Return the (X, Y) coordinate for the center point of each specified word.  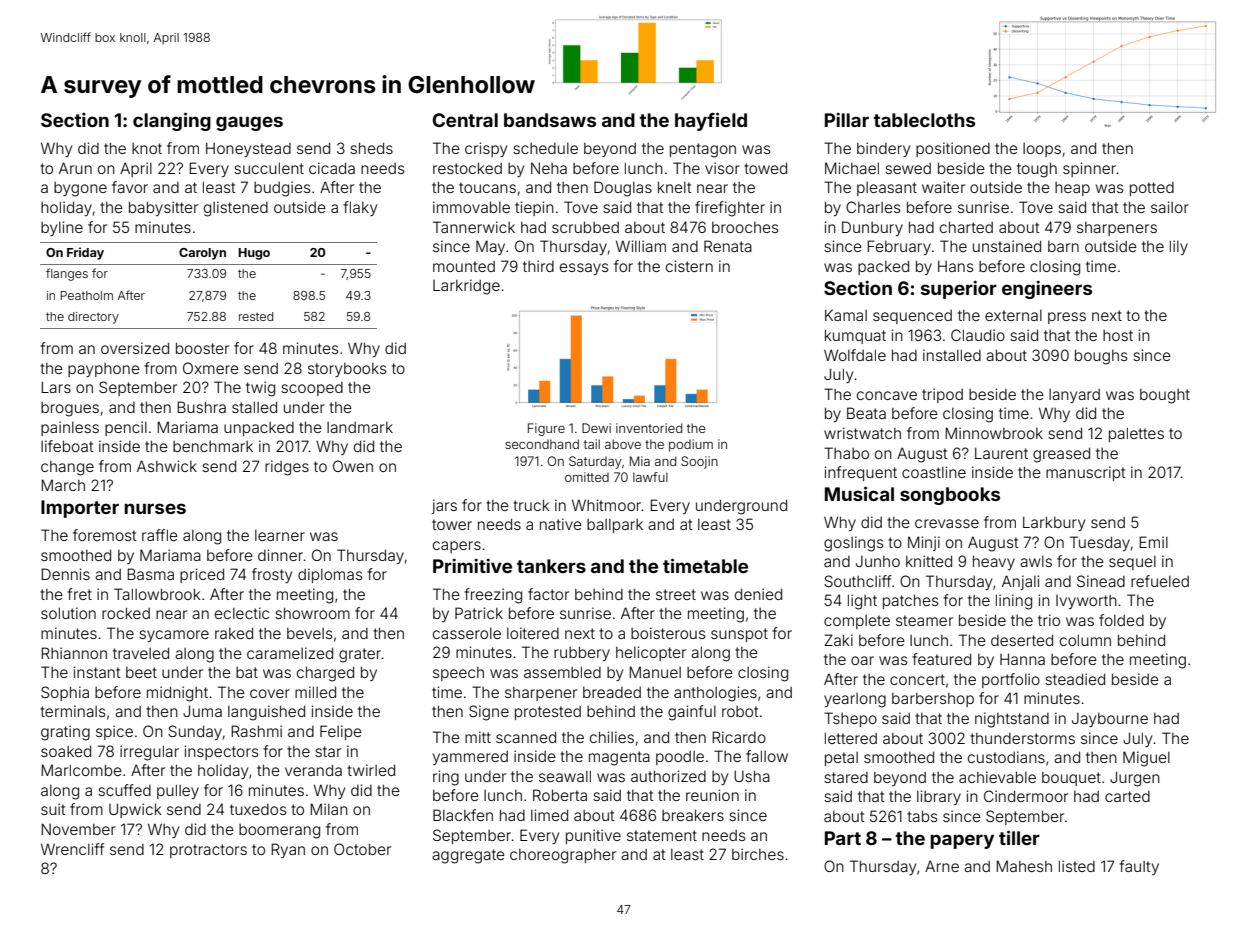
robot (740, 711)
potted (1152, 189)
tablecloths (924, 120)
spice (114, 732)
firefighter (730, 209)
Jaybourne (1110, 720)
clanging (172, 121)
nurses (155, 508)
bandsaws (550, 120)
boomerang (279, 831)
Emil (1153, 542)
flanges (67, 274)
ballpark (615, 526)
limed (549, 815)
